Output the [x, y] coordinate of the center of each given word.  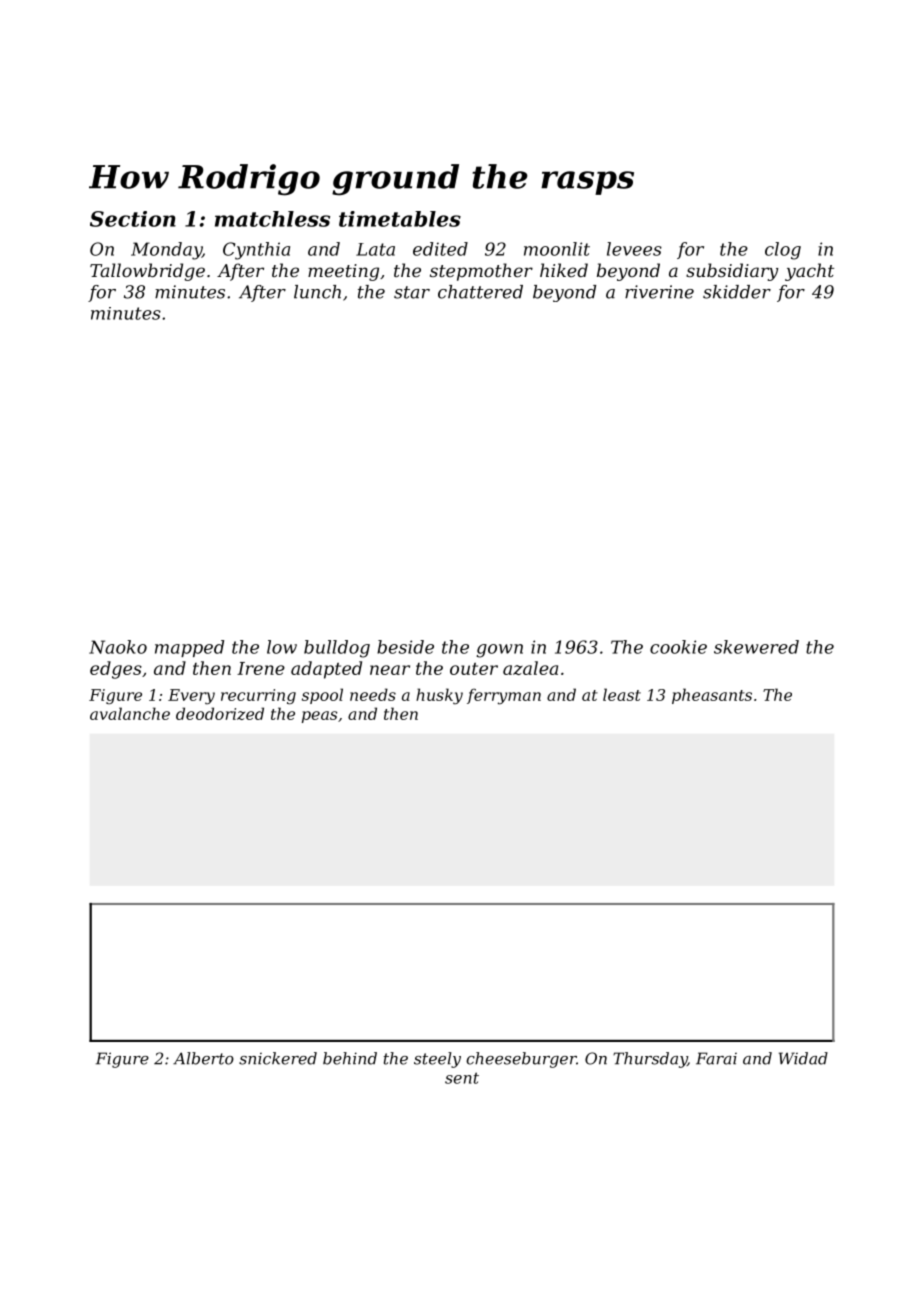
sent [462, 1078]
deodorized [220, 713]
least [622, 694]
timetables [400, 219]
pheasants [712, 696]
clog [783, 251]
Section [133, 219]
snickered [278, 1058]
